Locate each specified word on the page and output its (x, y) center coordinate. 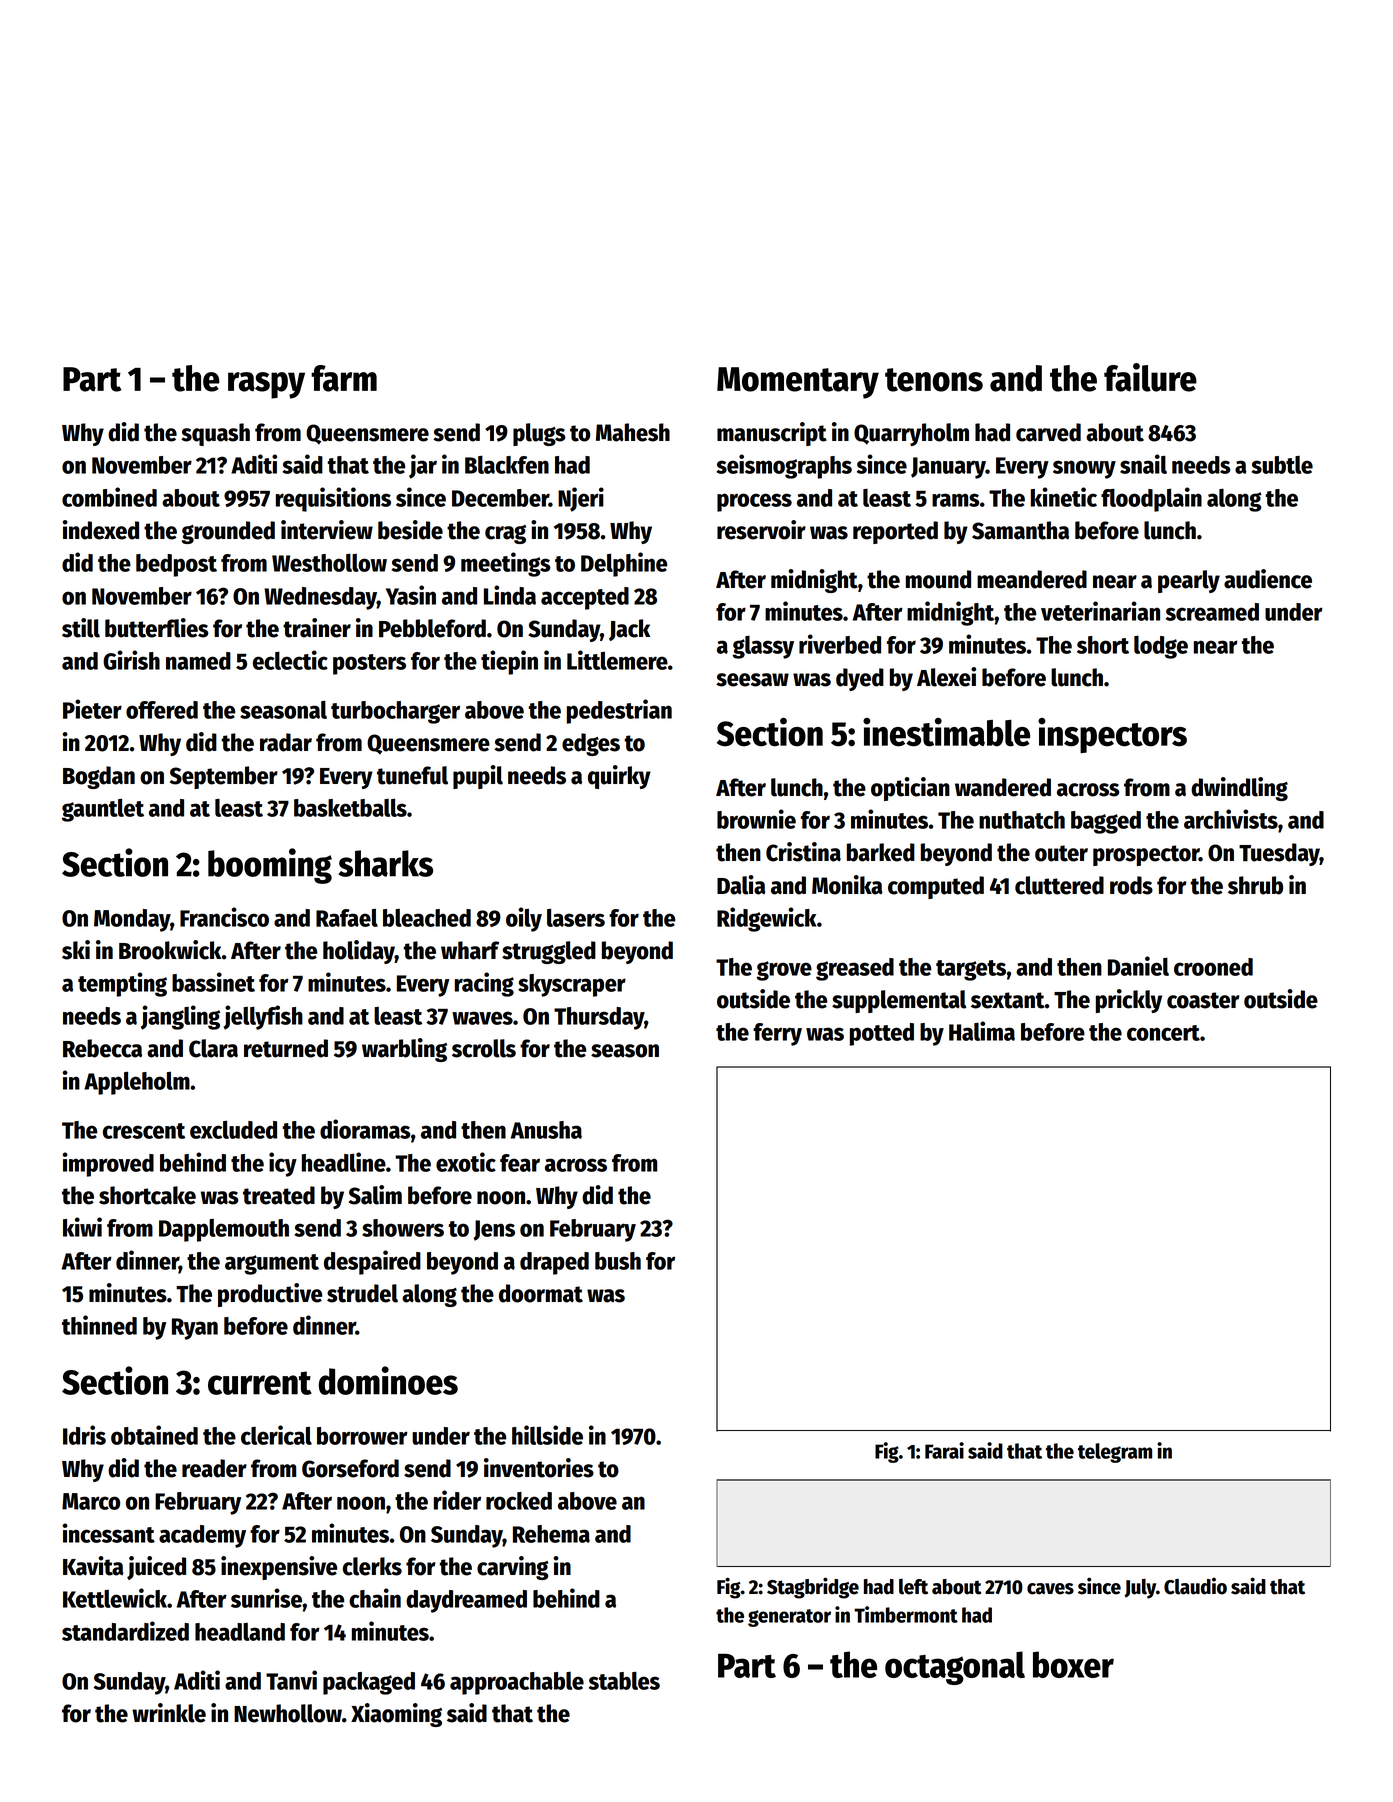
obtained (154, 1435)
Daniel (1138, 966)
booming (270, 866)
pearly (1189, 581)
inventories (539, 1468)
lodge (1161, 647)
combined (109, 497)
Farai (944, 1450)
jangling (180, 1017)
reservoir (761, 530)
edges (591, 744)
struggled (549, 952)
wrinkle (169, 1713)
